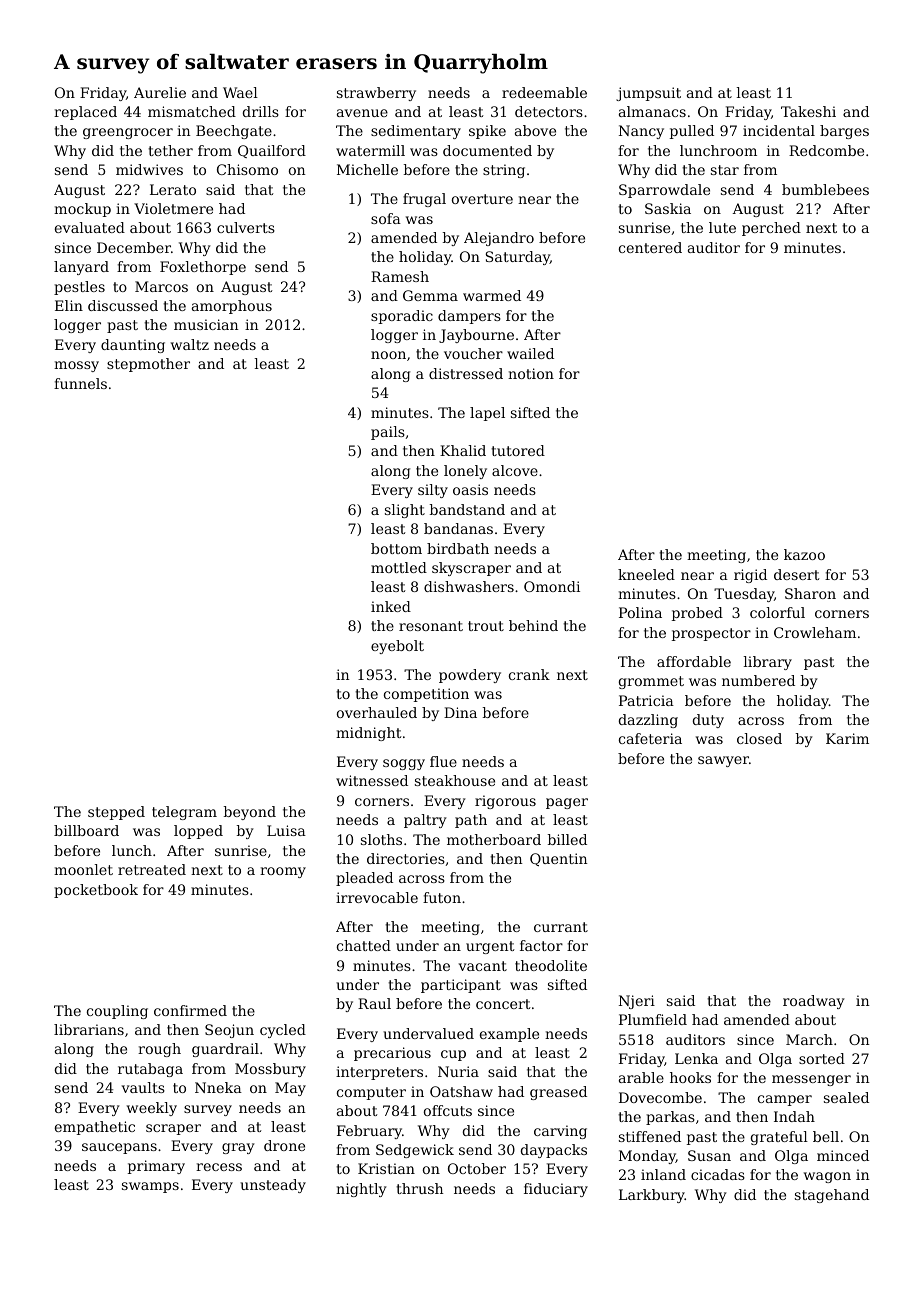 The image size is (924, 1308). I want to click on motherboard, so click(494, 839).
